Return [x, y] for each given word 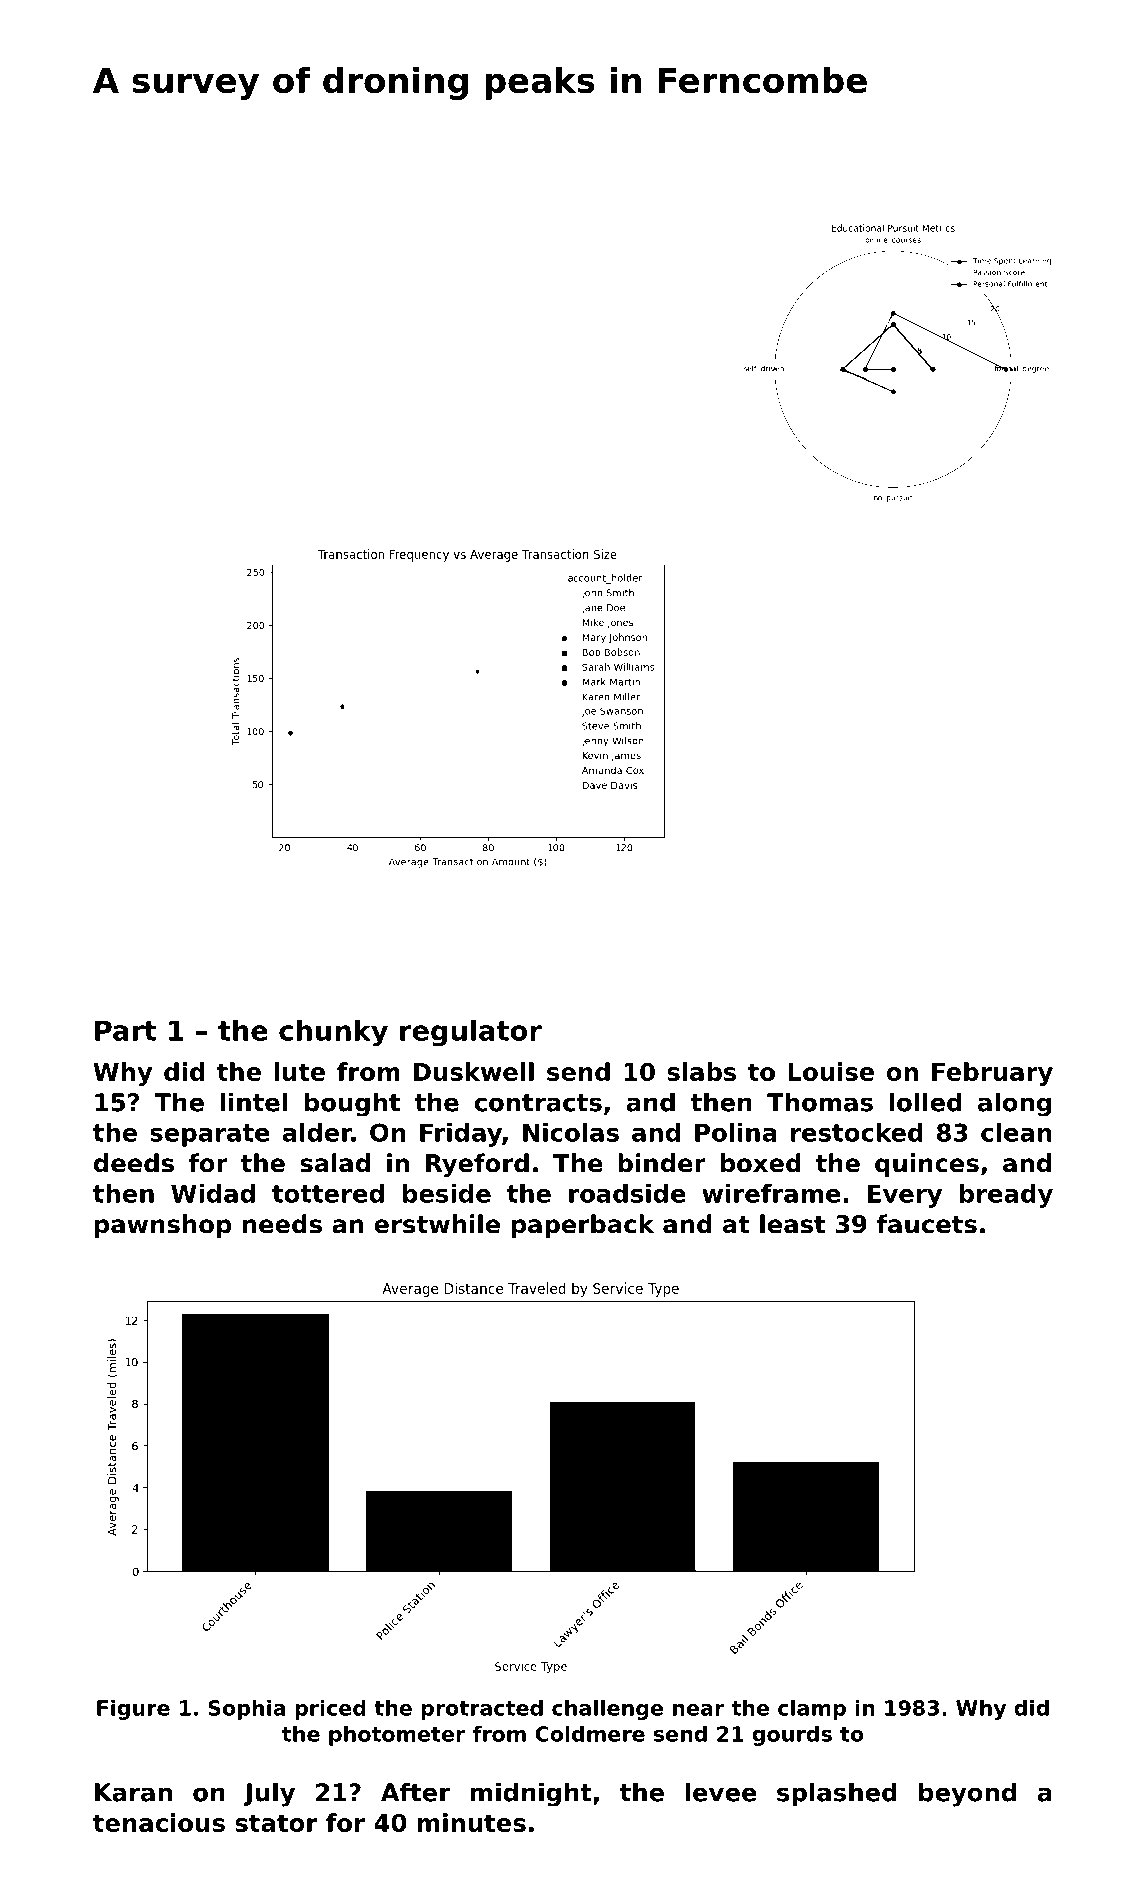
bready [1006, 1196]
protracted [482, 1710]
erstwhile [437, 1224]
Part [125, 1030]
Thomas [820, 1102]
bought [352, 1104]
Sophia [246, 1710]
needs [282, 1224]
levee [721, 1792]
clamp [812, 1710]
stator [276, 1823]
